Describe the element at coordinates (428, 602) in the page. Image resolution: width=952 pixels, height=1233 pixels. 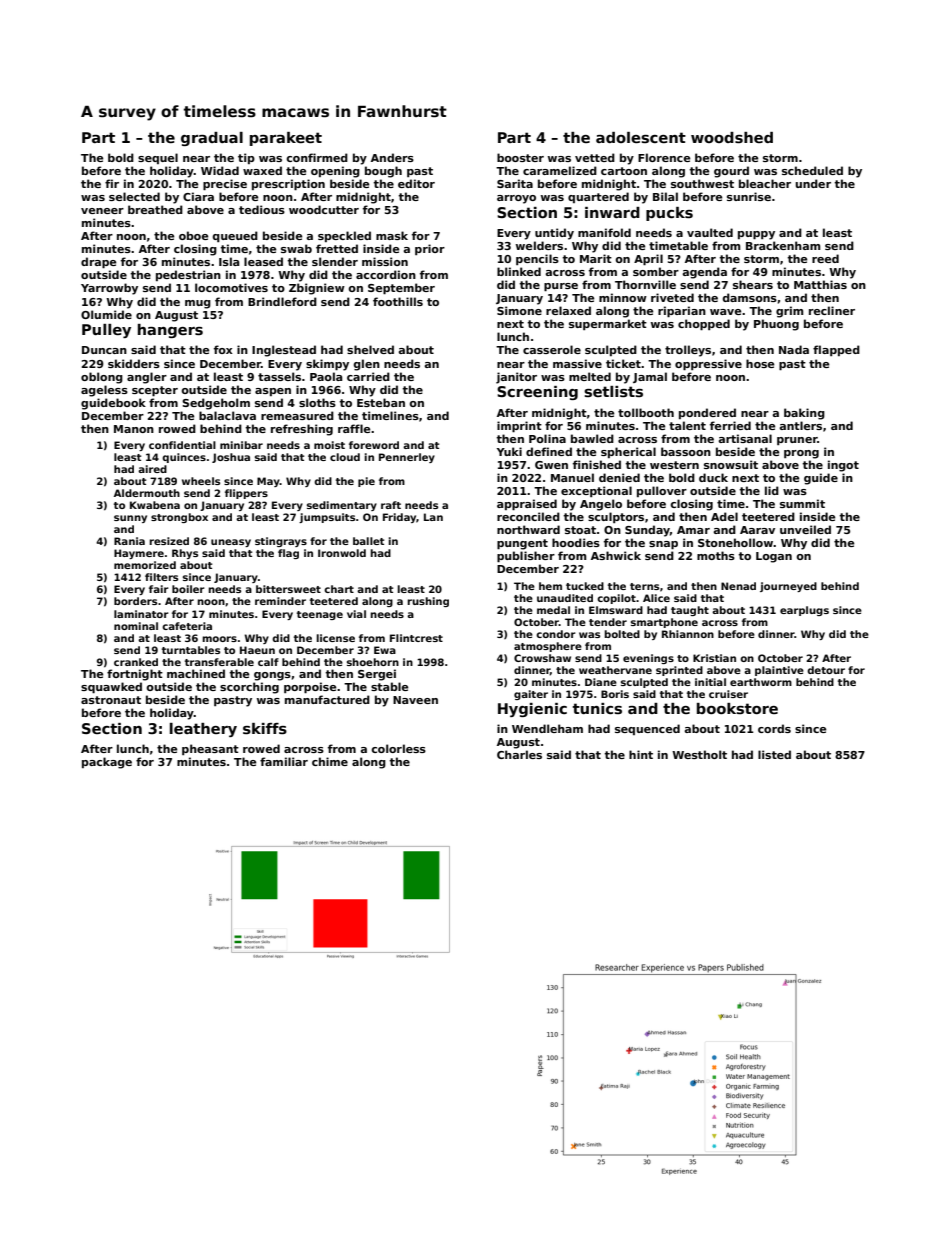
I see `rushing` at that location.
